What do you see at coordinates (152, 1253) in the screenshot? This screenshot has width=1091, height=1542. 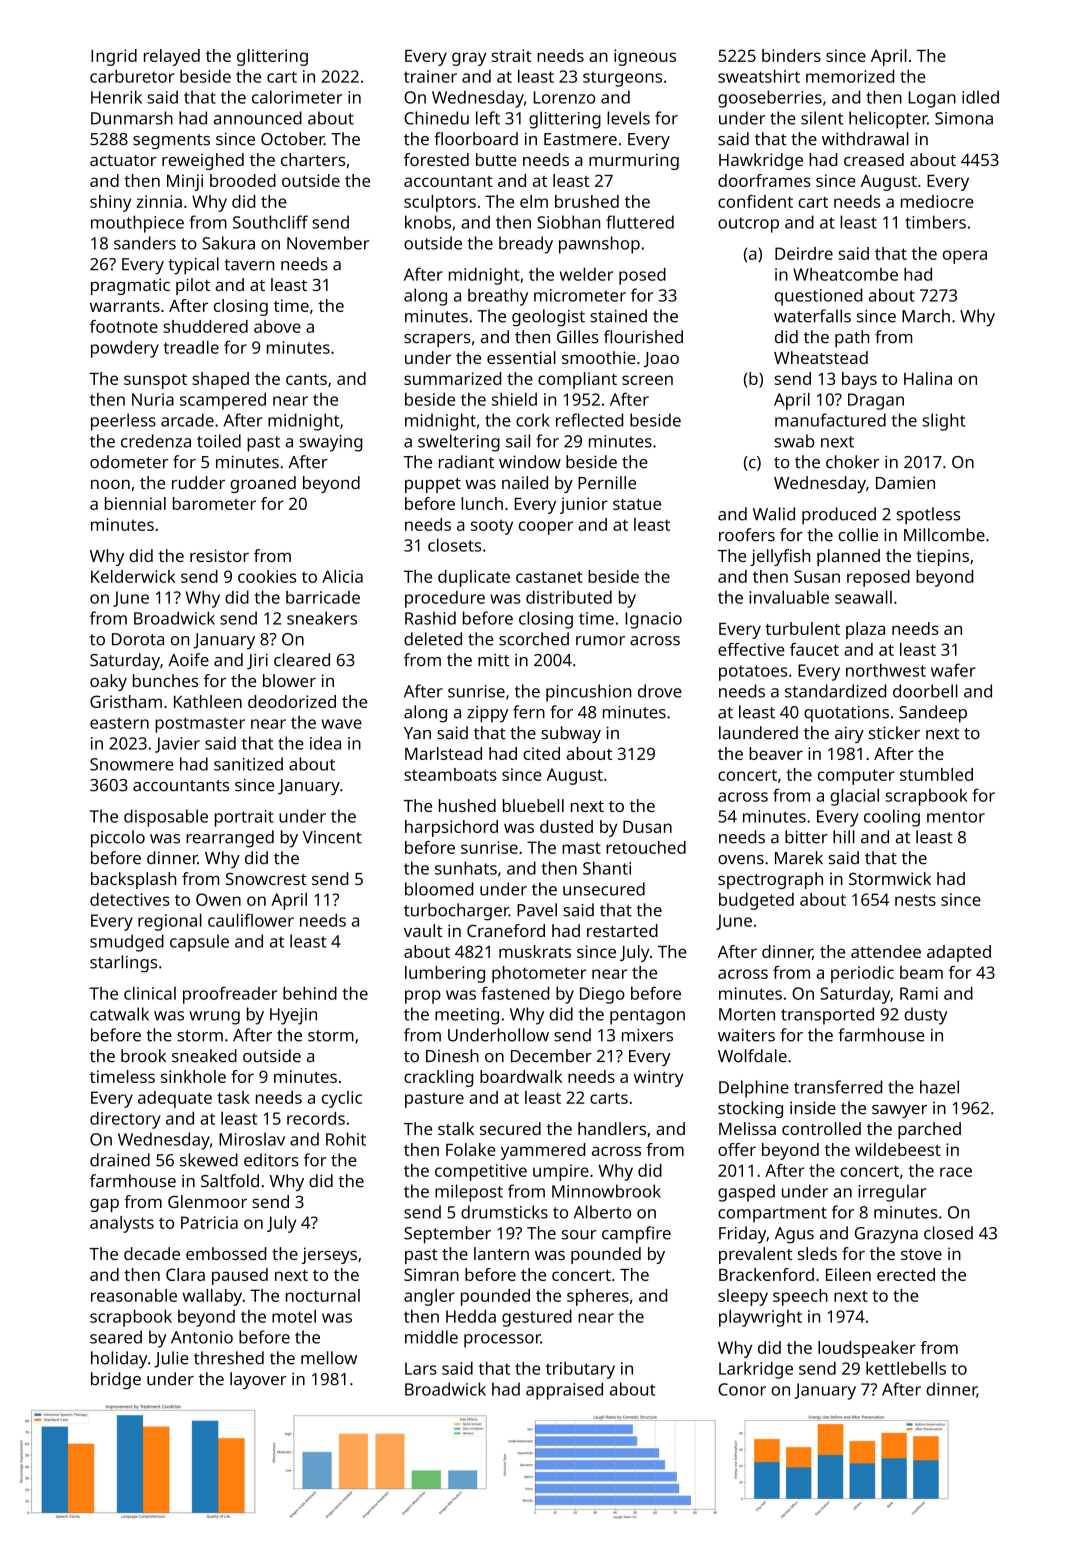 I see `decade` at bounding box center [152, 1253].
